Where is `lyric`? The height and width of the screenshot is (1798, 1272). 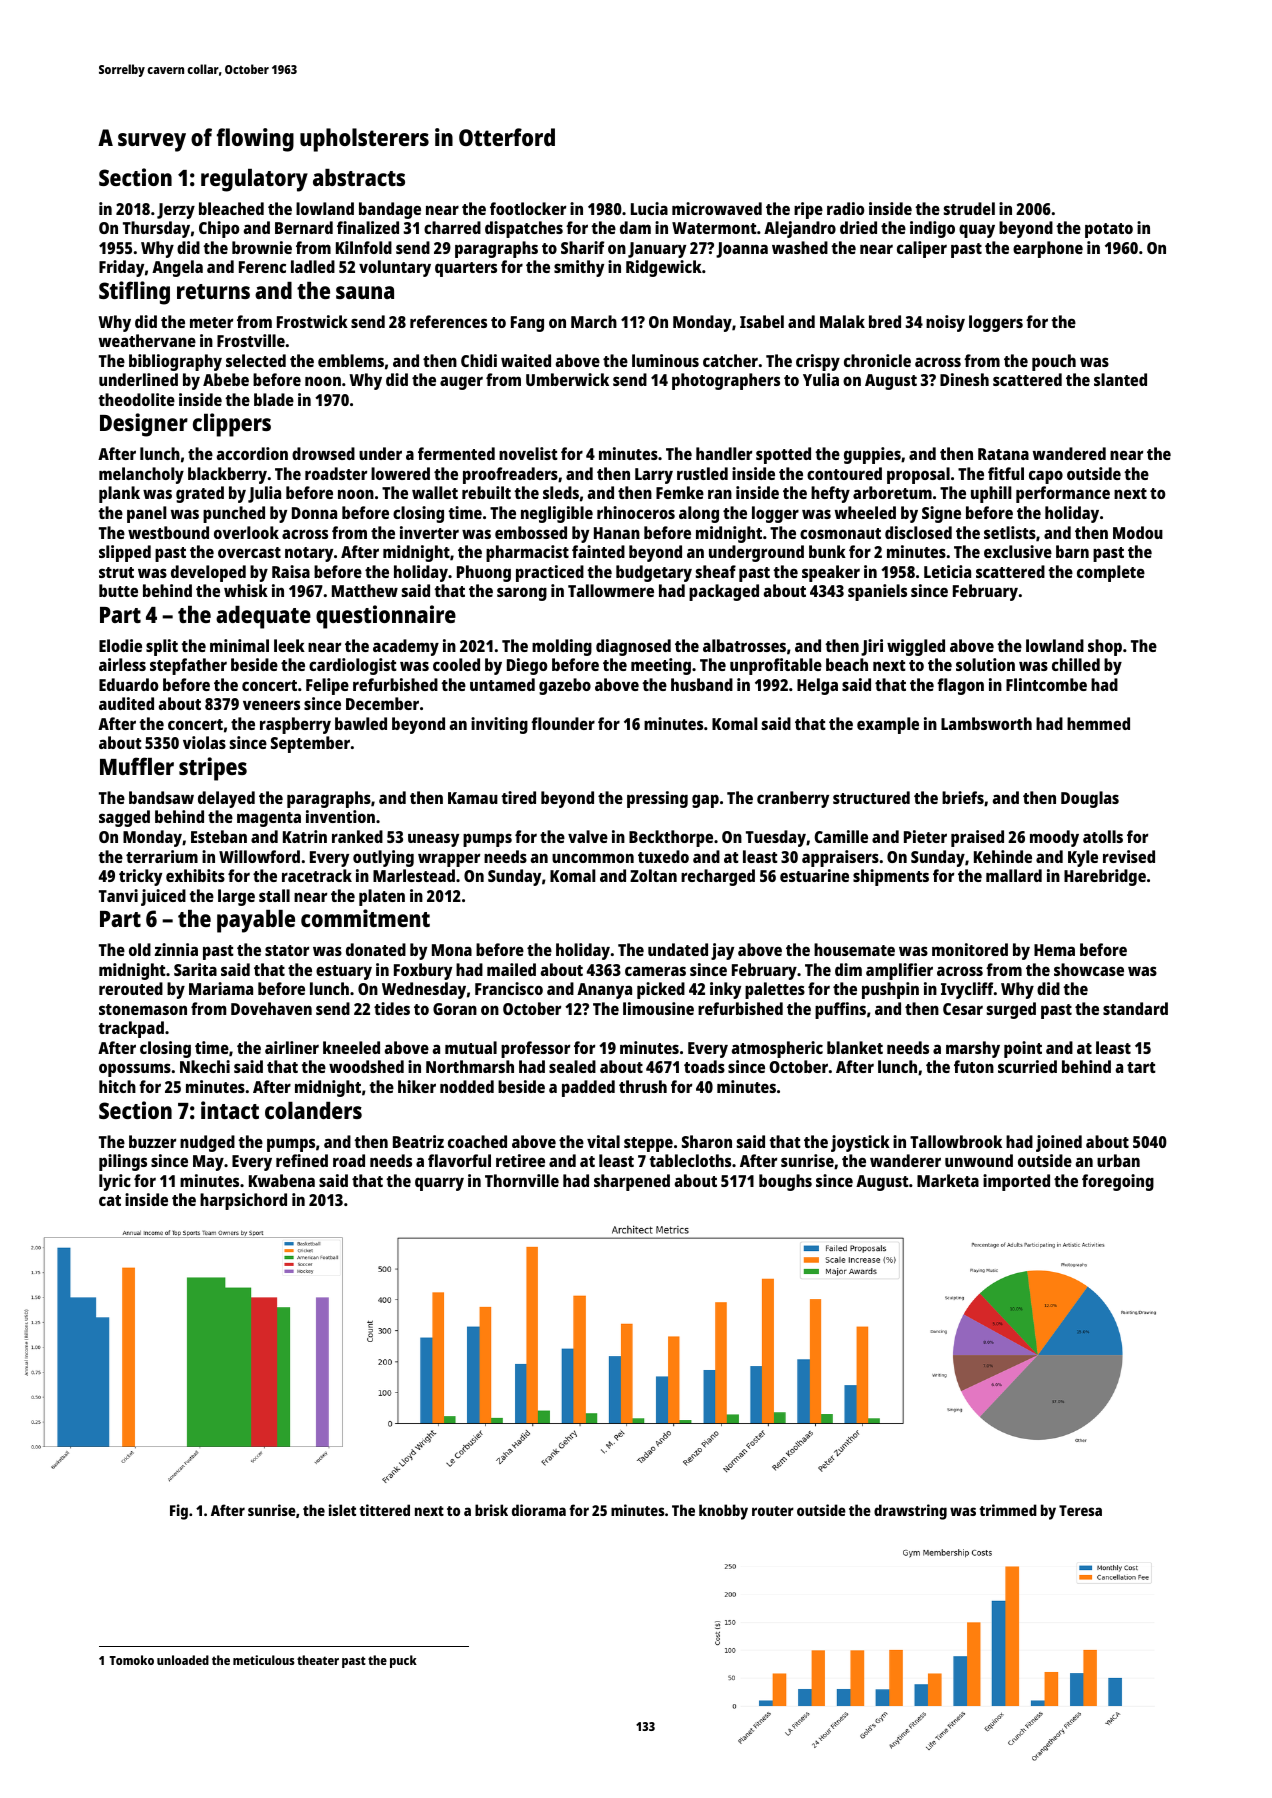 lyric is located at coordinates (115, 1182).
